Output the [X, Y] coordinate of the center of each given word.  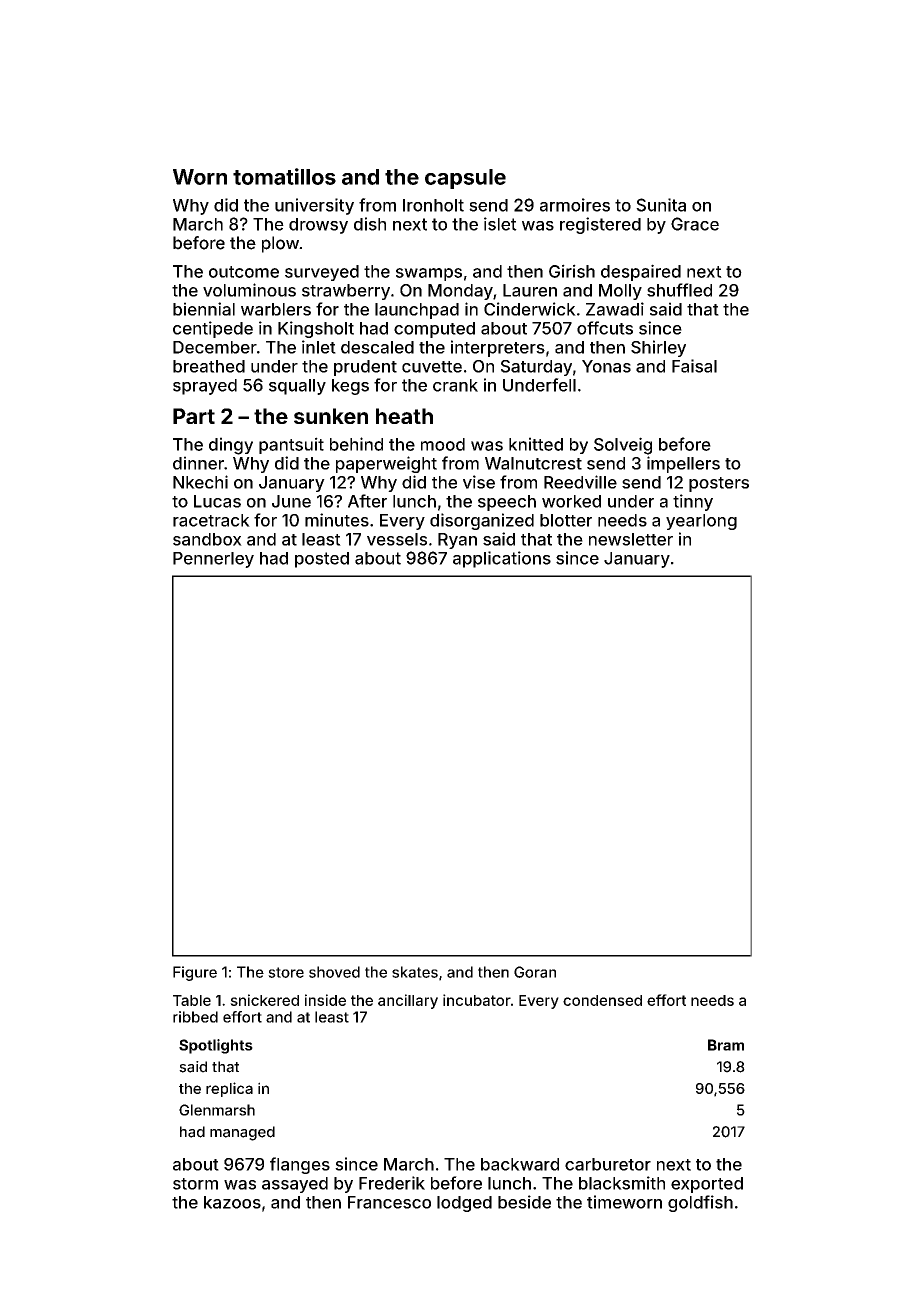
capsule [465, 179]
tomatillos [284, 176]
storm [195, 1184]
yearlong [701, 522]
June [291, 501]
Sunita [661, 205]
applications [502, 559]
